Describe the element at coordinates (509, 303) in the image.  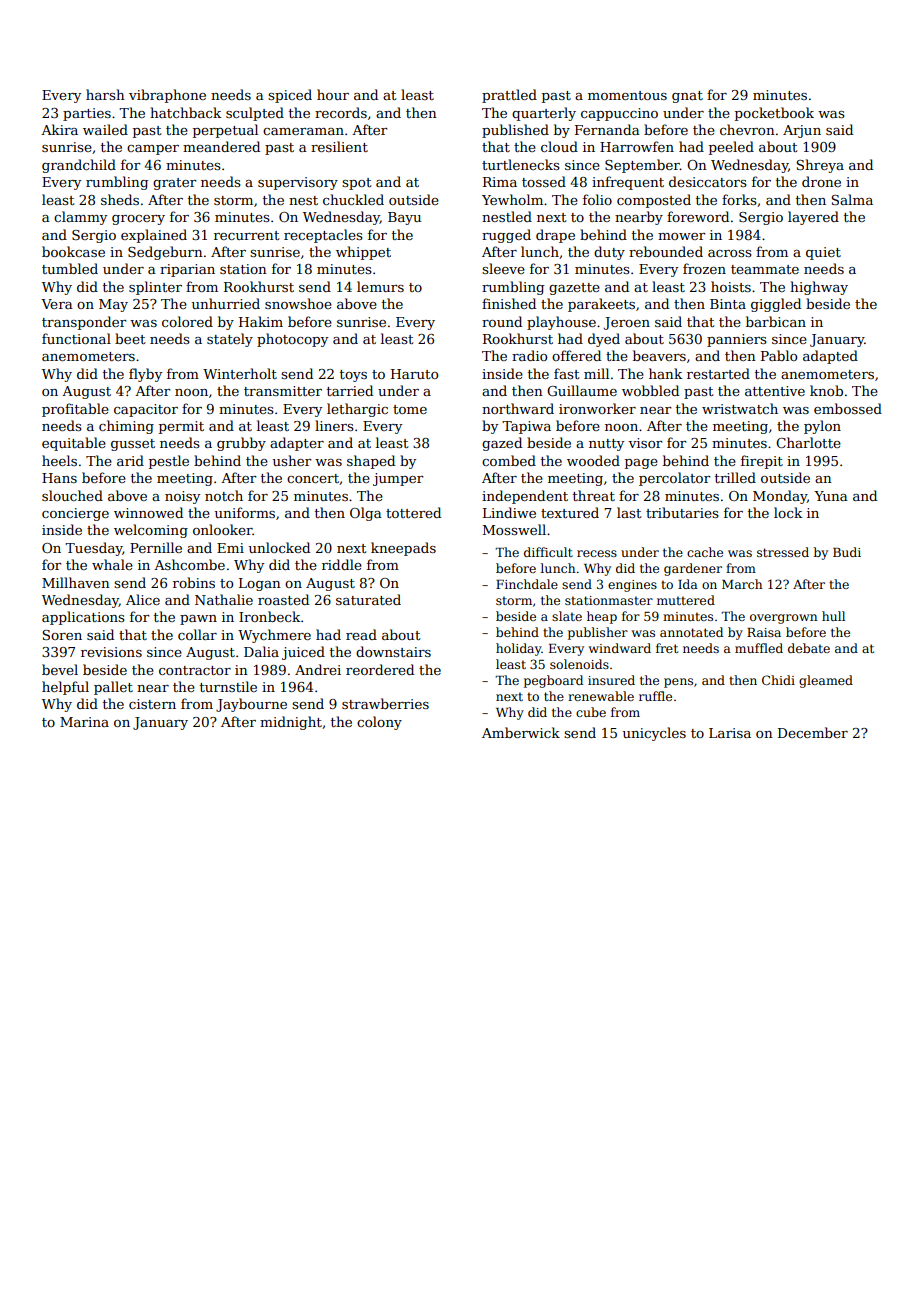
I see `finished` at that location.
